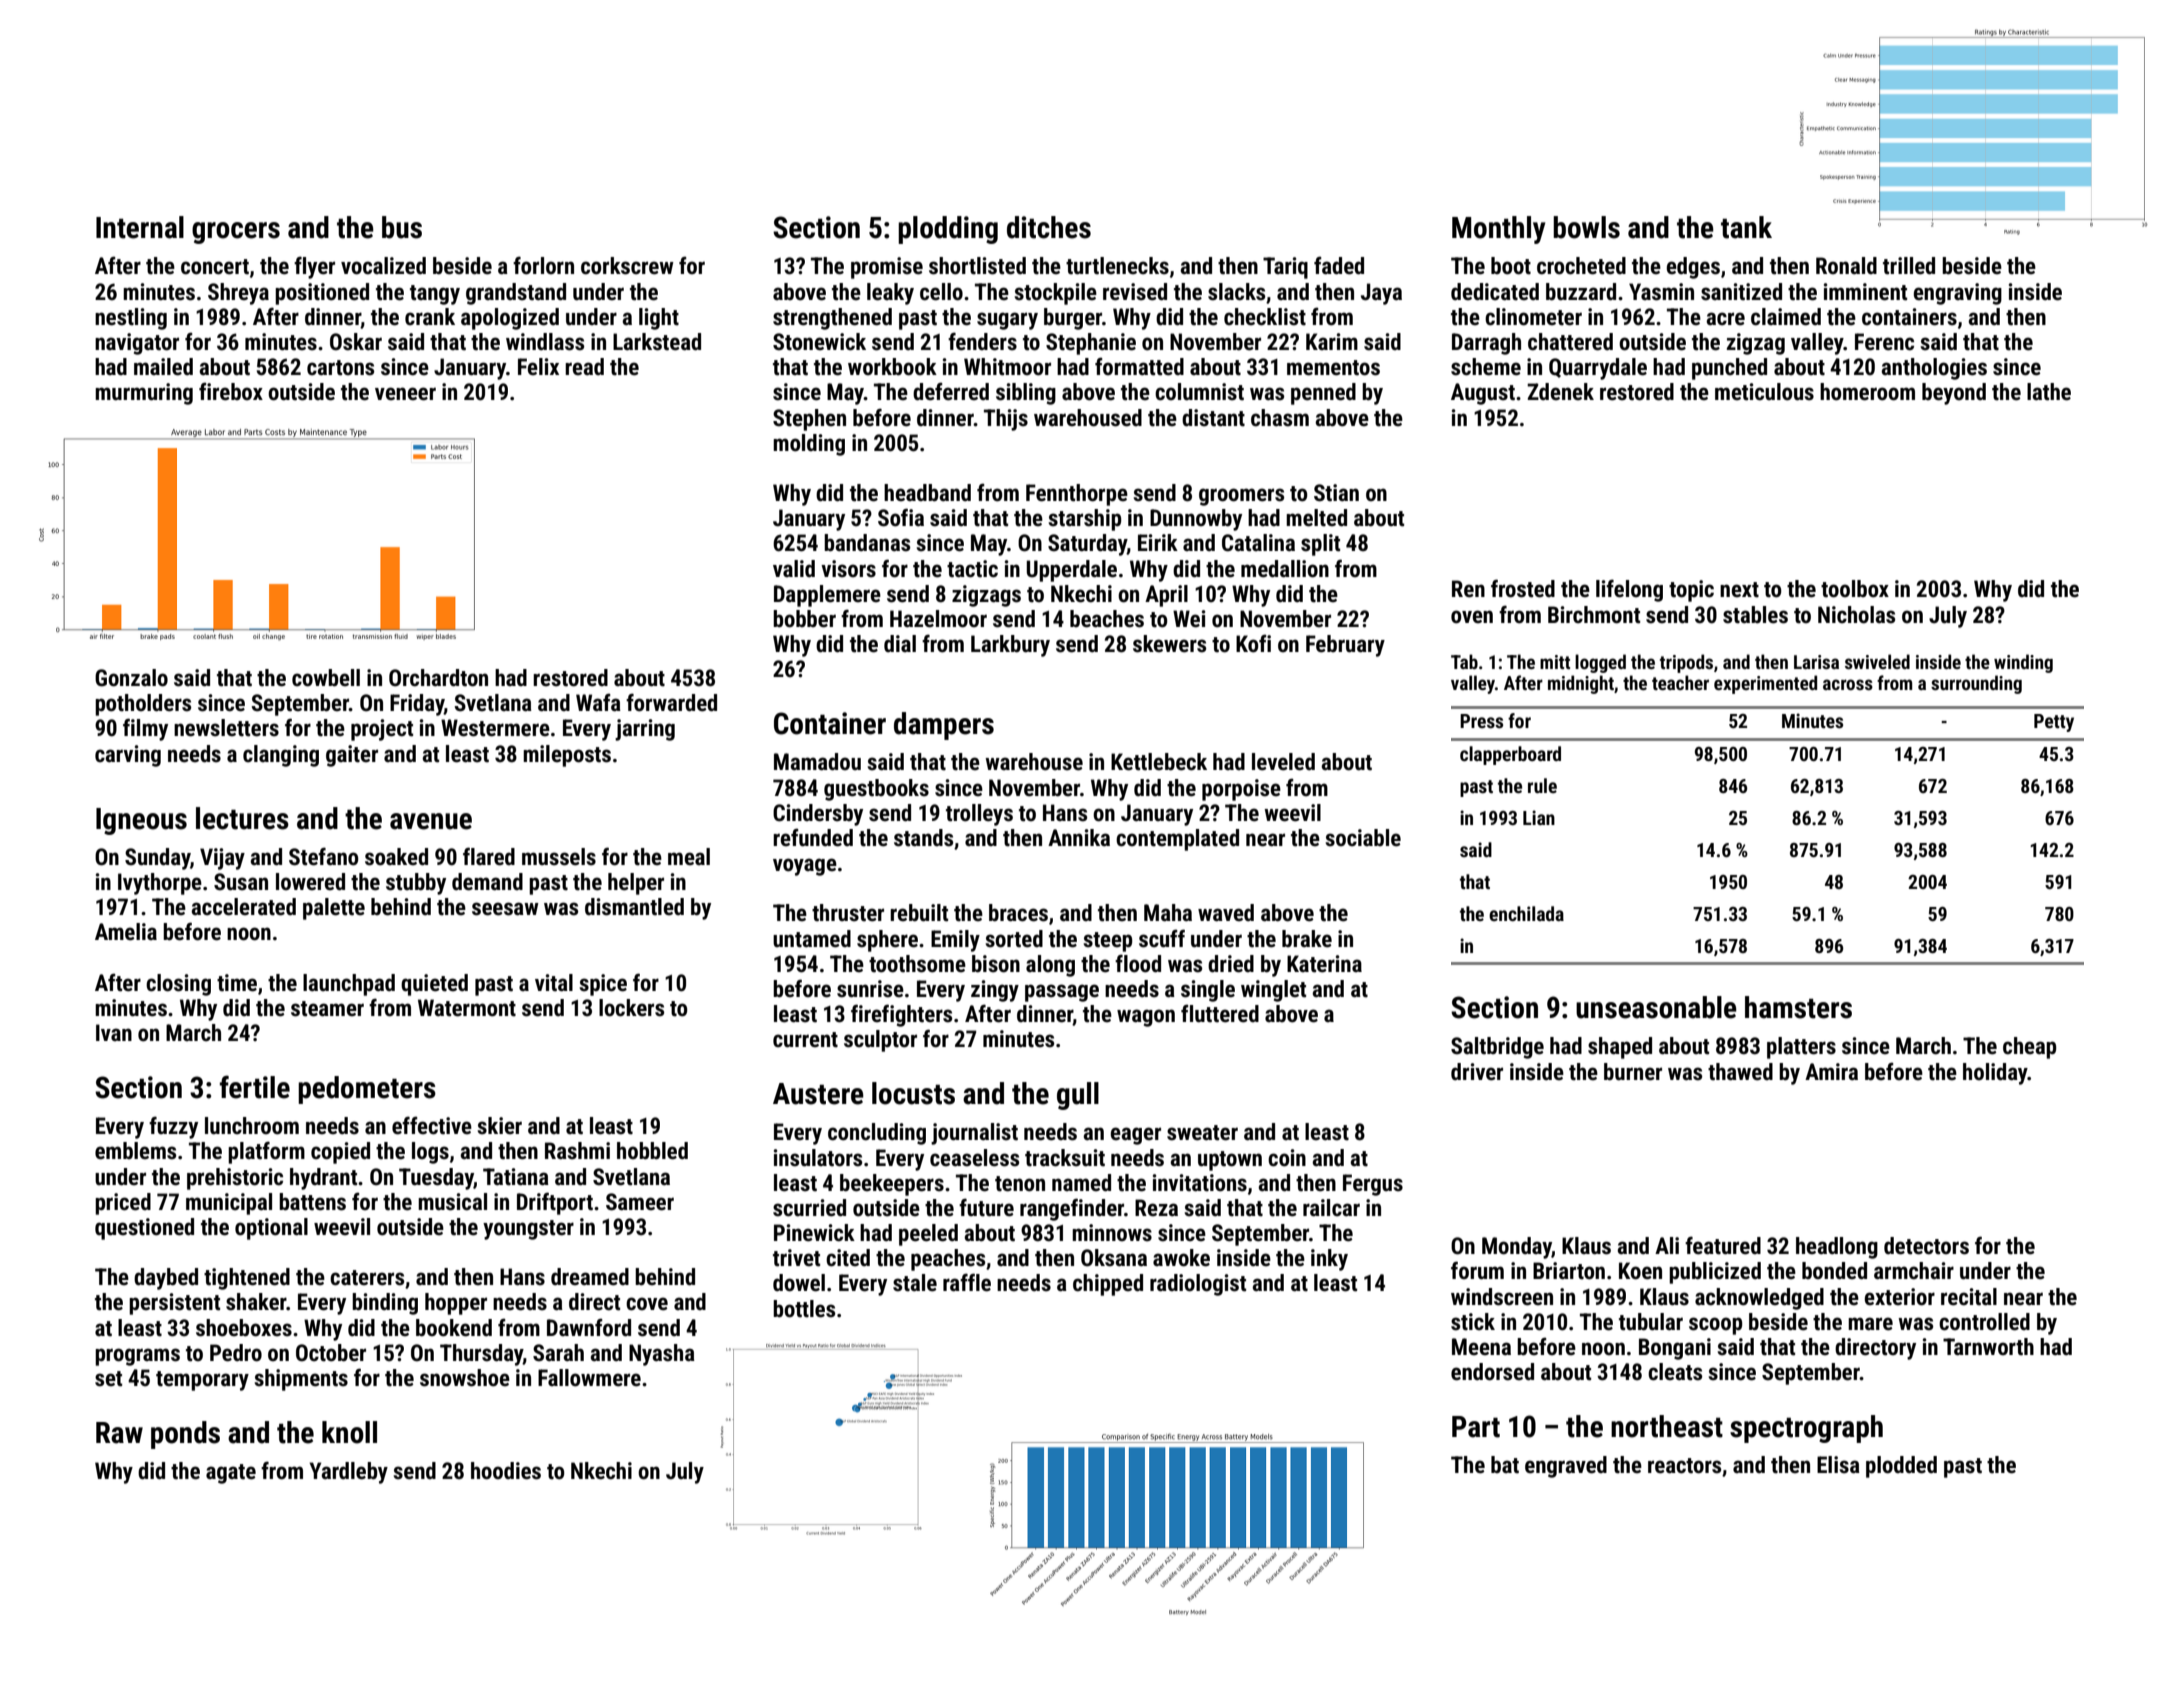 The height and width of the page is (1683, 2178). What do you see at coordinates (1566, 1467) in the page?
I see `engraved` at bounding box center [1566, 1467].
